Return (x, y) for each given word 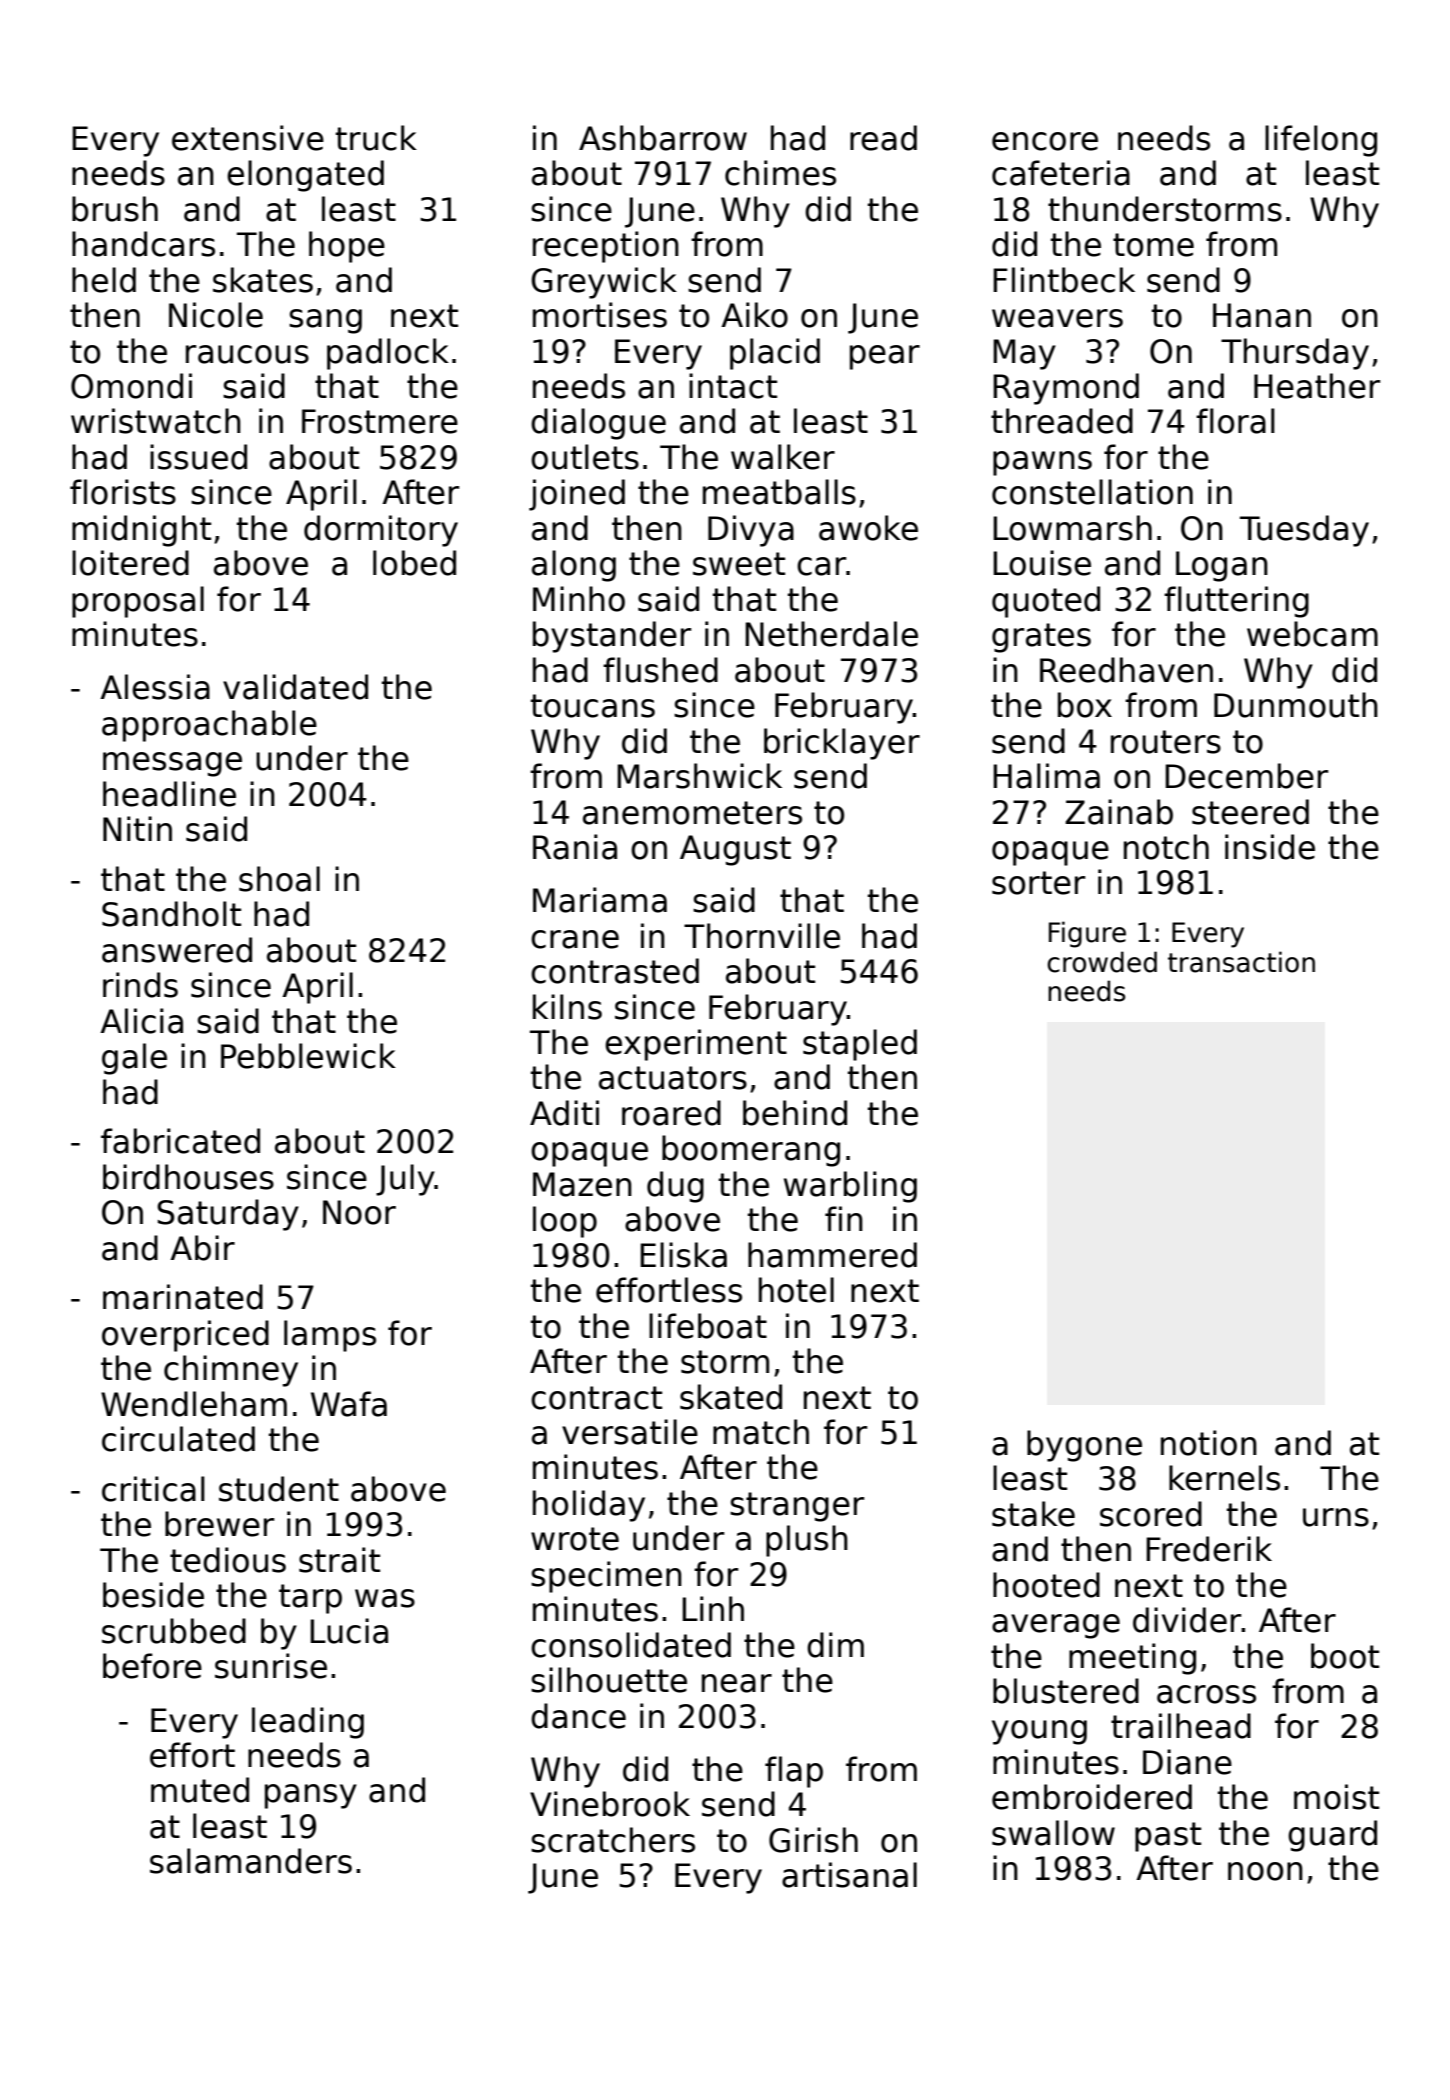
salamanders (251, 1861)
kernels (1224, 1478)
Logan (1222, 566)
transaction (1241, 962)
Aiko (754, 315)
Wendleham (194, 1404)
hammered (832, 1255)
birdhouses (188, 1177)
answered (177, 950)
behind (795, 1113)
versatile (630, 1432)
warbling (850, 1187)
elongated (305, 176)
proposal (138, 602)
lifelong (1321, 141)
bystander (612, 637)
